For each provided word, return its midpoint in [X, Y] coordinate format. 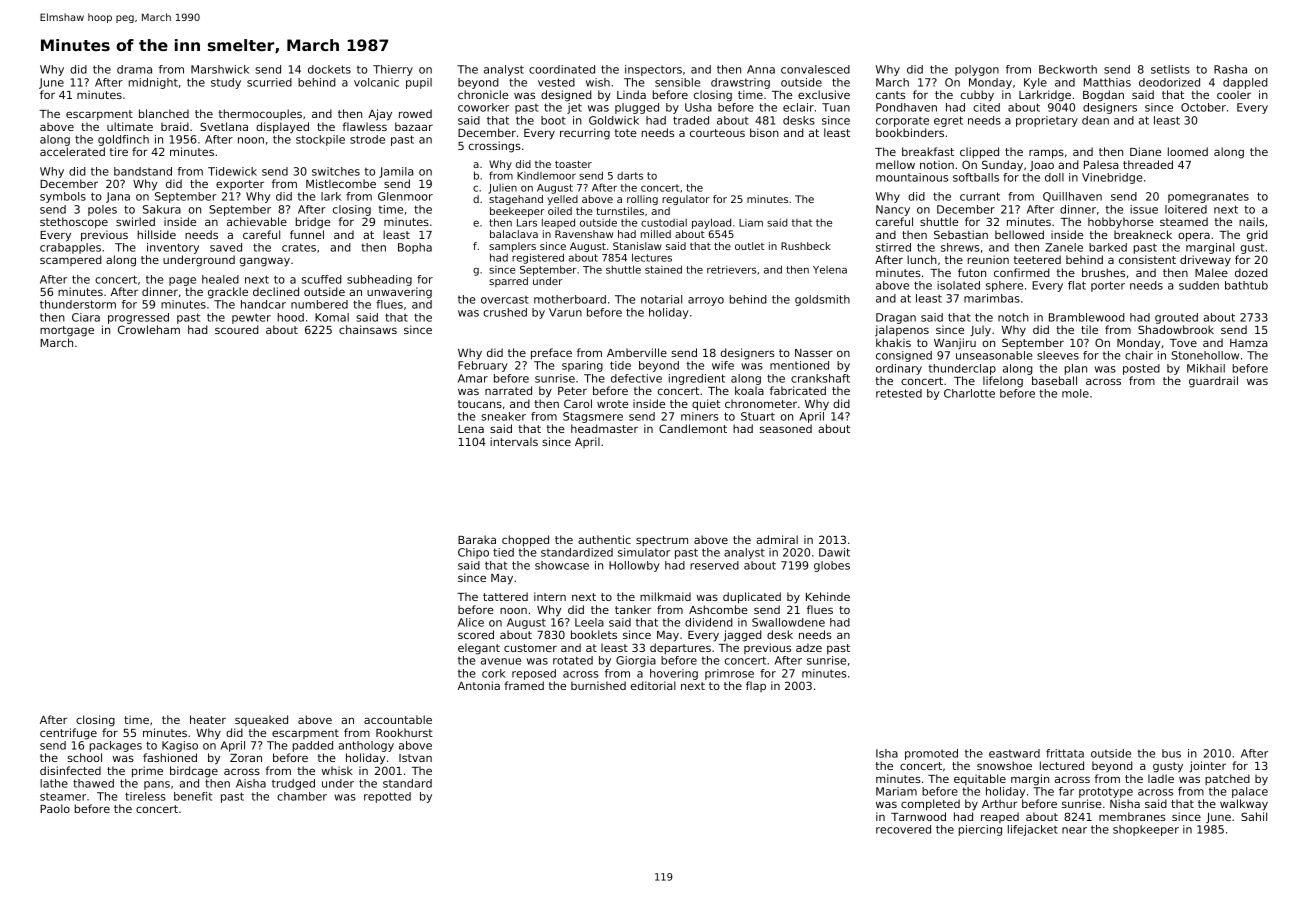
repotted [387, 797]
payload [711, 223]
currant [980, 196]
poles [102, 210]
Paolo [55, 808]
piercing [980, 830]
